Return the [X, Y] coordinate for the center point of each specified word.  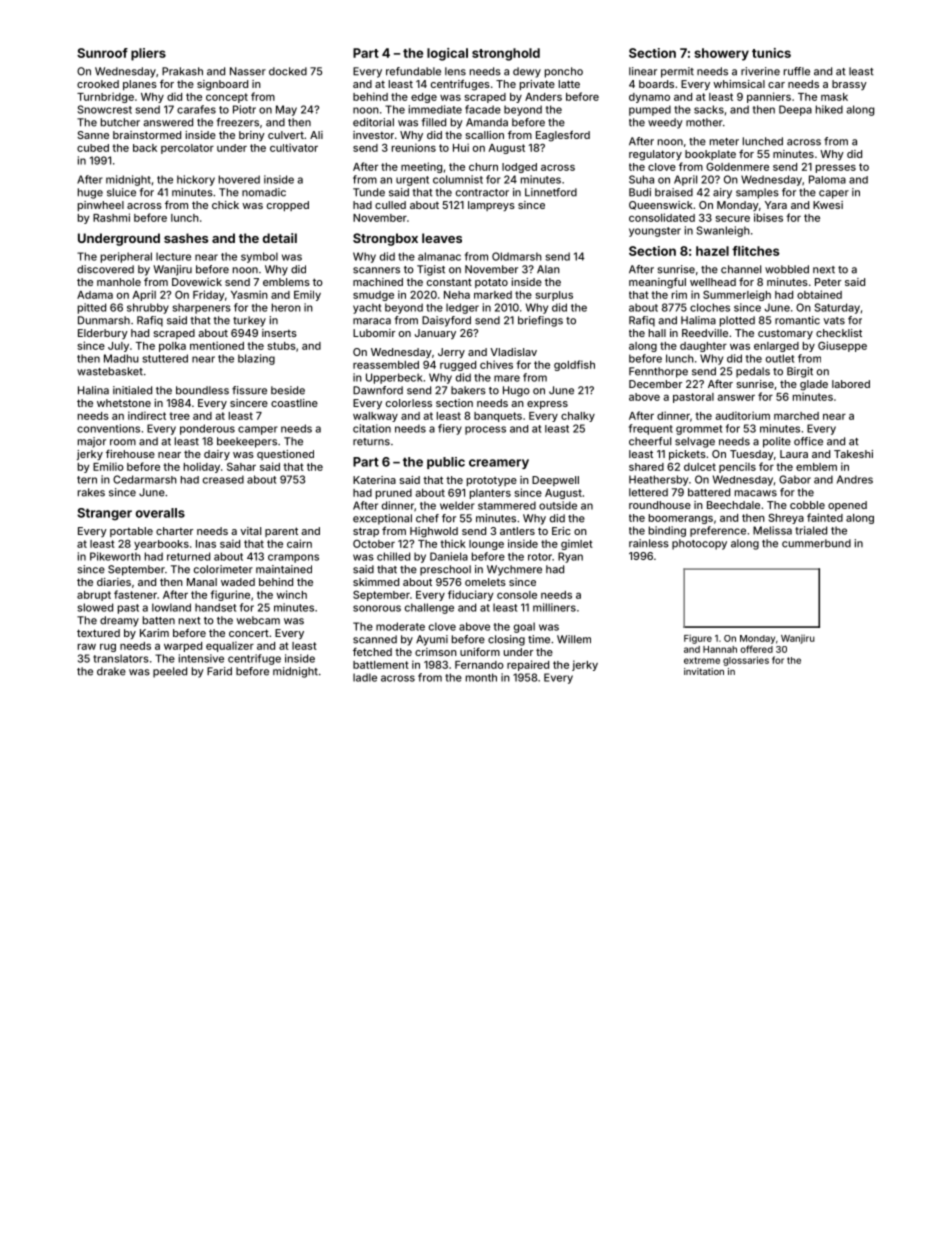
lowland [171, 607]
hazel [712, 251]
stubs [281, 346]
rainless [649, 543]
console [517, 595]
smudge [373, 296]
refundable [413, 71]
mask [834, 97]
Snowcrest [104, 109]
